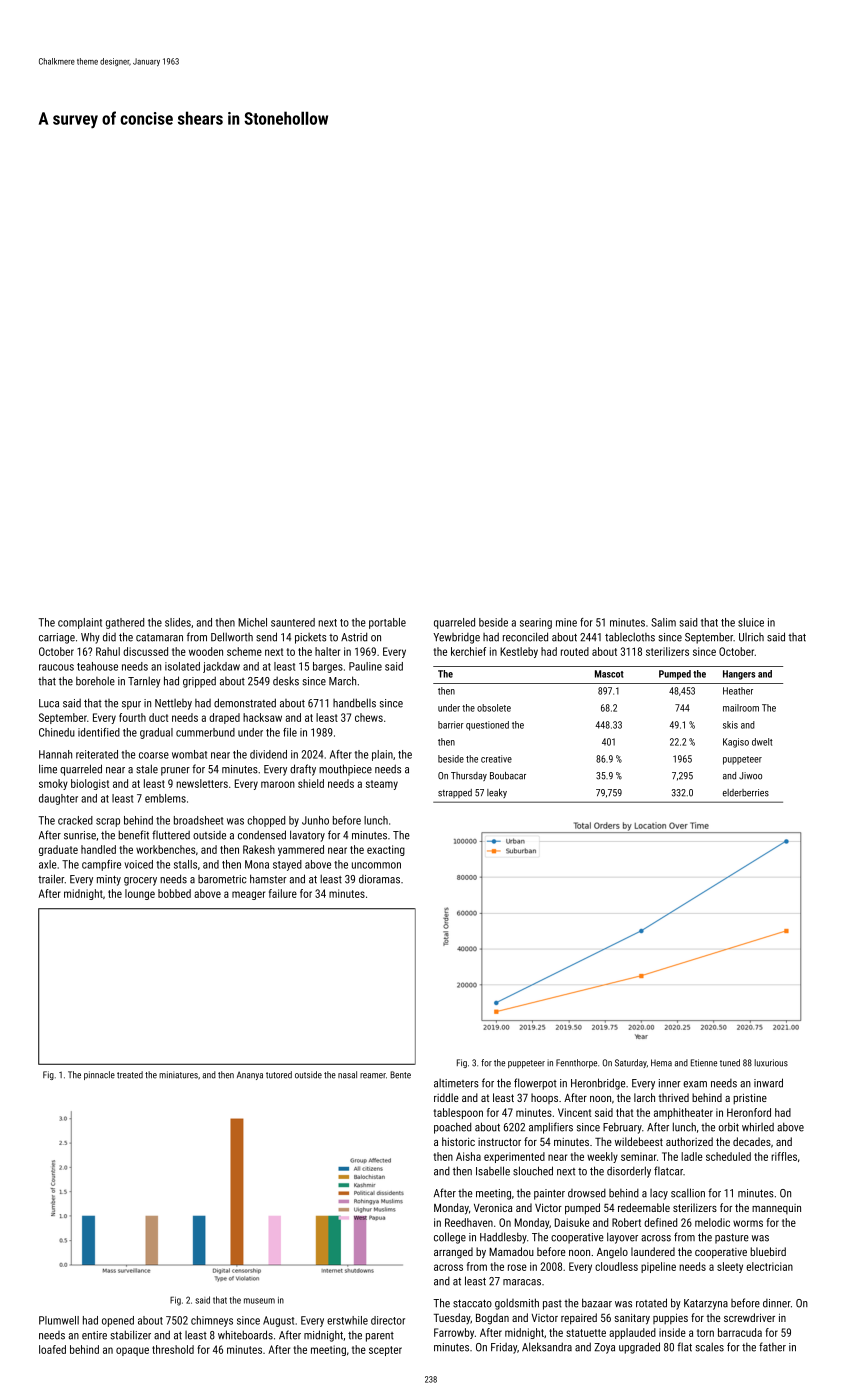 Image resolution: width=849 pixels, height=1400 pixels. What do you see at coordinates (379, 879) in the screenshot?
I see `dioramas` at bounding box center [379, 879].
